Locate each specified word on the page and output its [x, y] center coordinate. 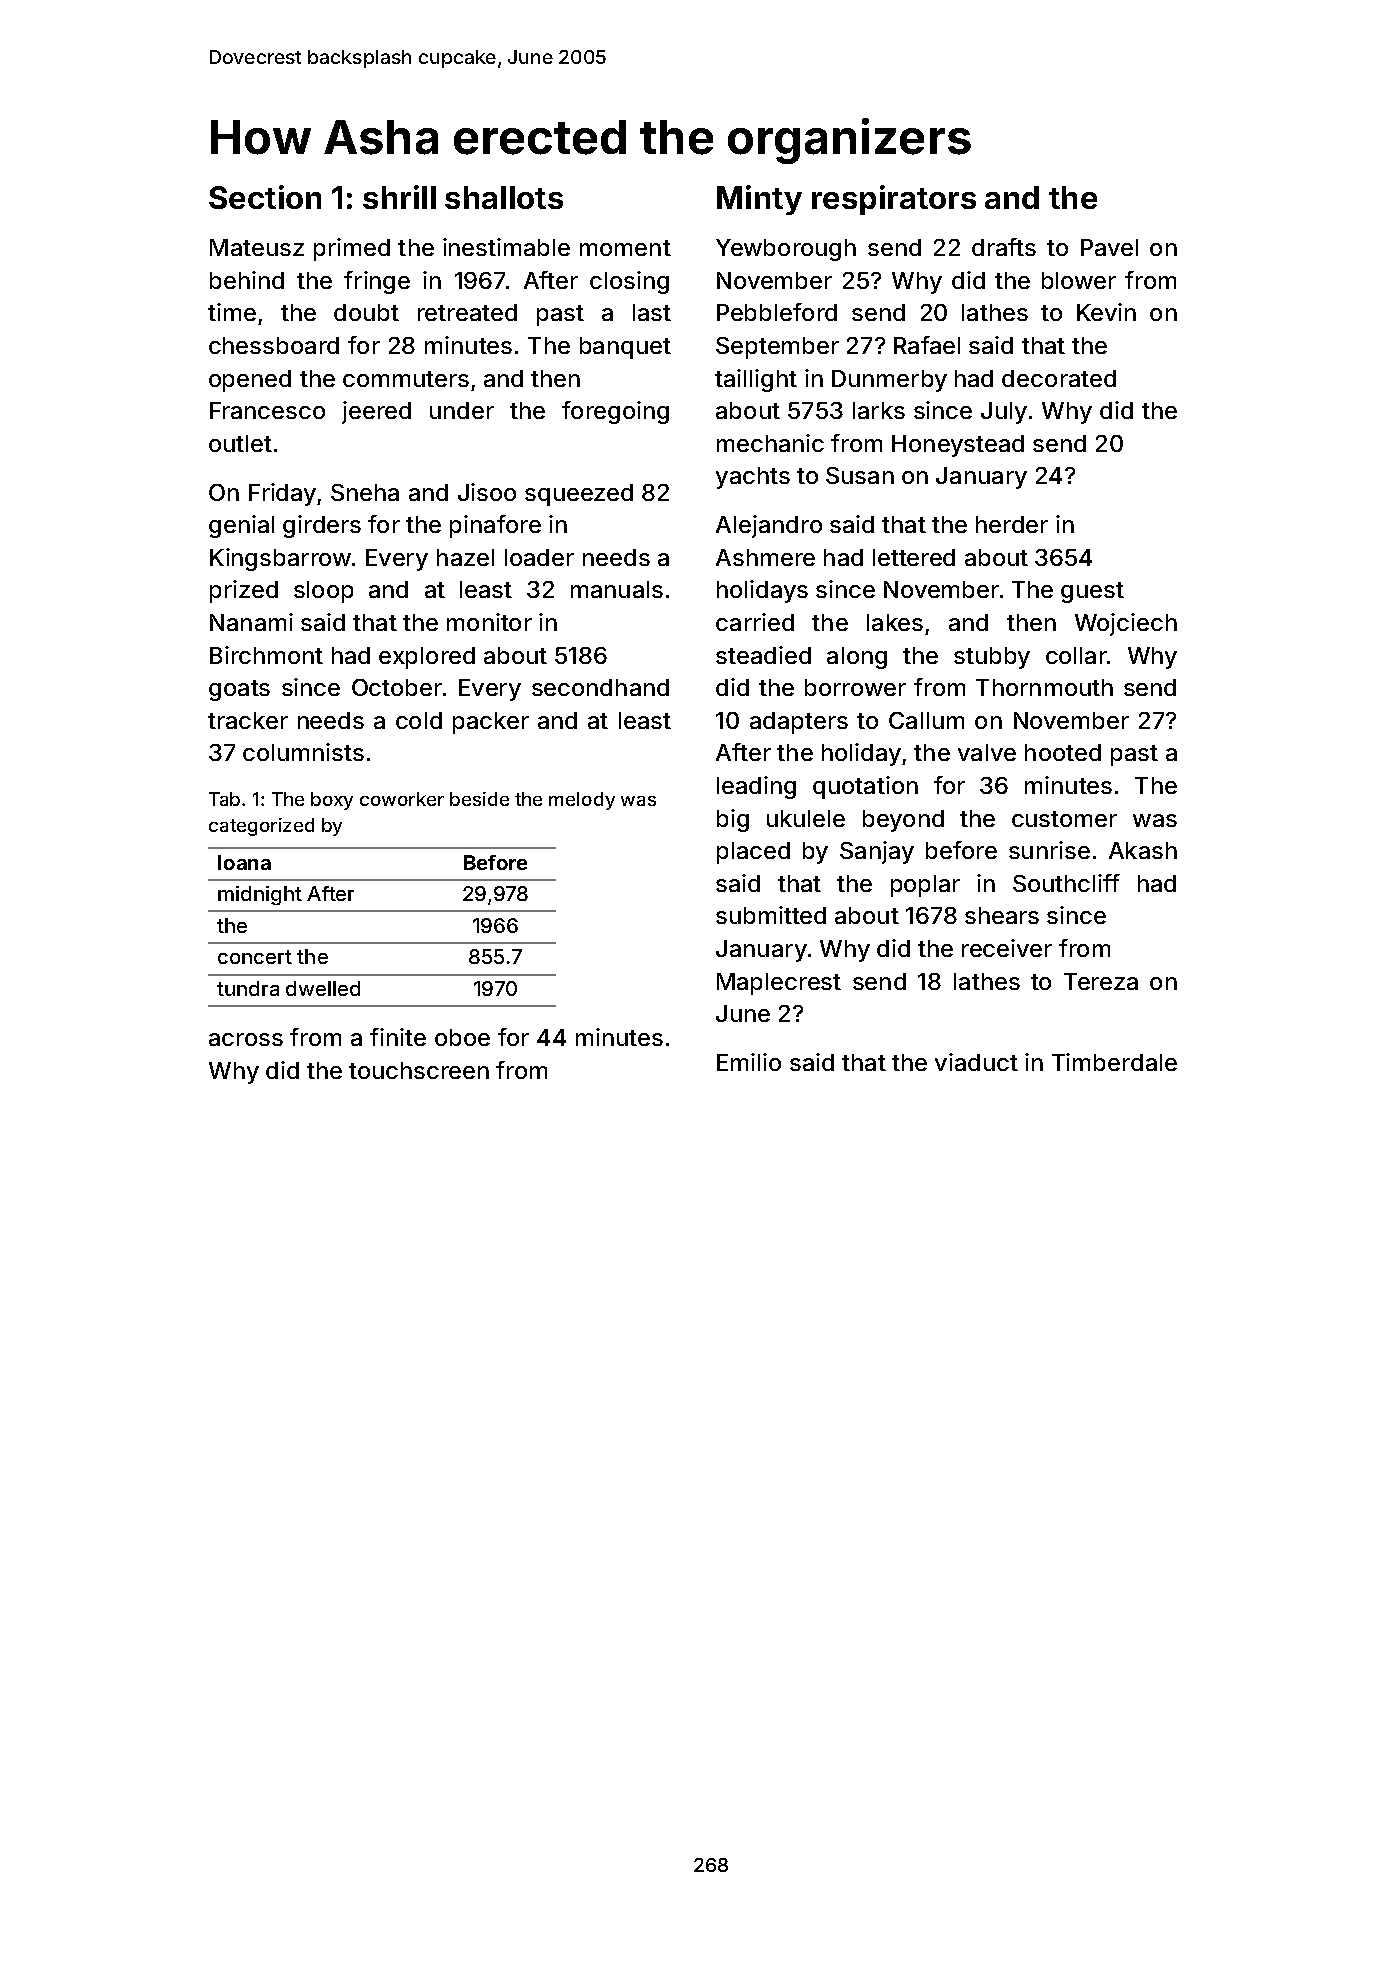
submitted [771, 915]
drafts [1004, 247]
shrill [399, 197]
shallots [504, 197]
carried [755, 622]
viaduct [976, 1062]
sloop [323, 592]
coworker [402, 799]
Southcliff [1066, 883]
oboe [462, 1037]
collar [1076, 655]
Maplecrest [779, 984]
